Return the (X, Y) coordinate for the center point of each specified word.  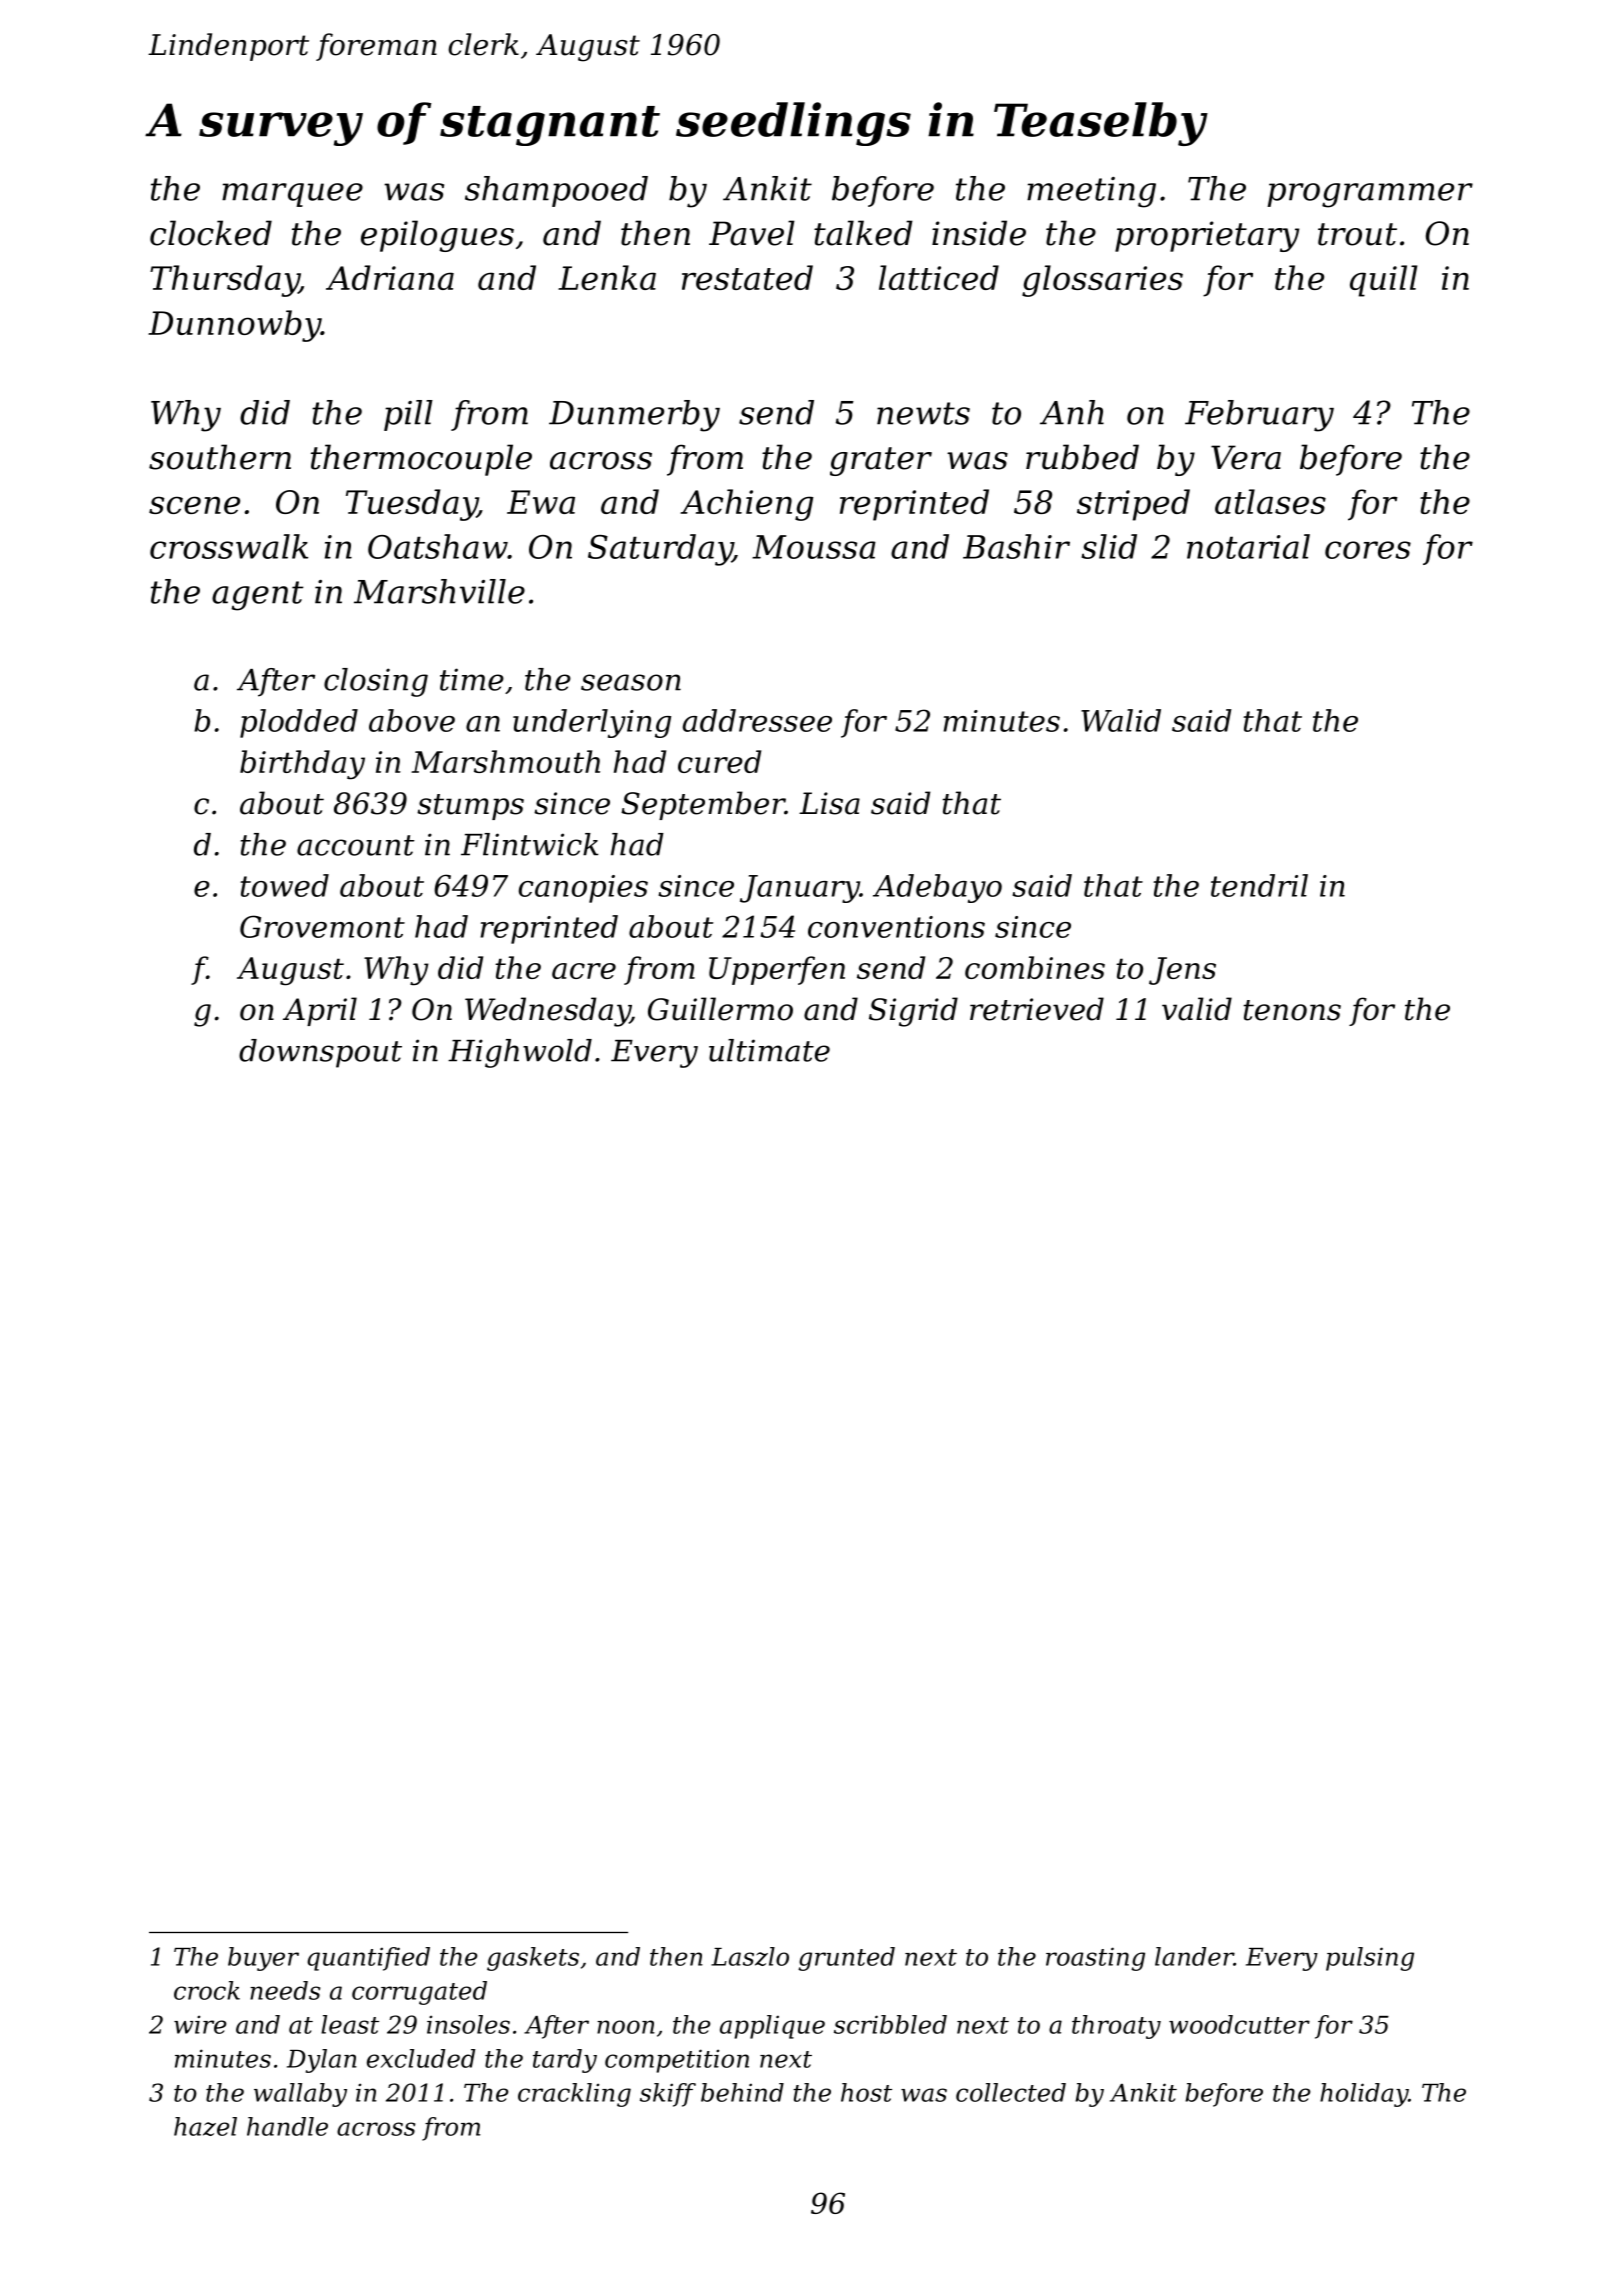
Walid (1121, 720)
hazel (205, 2126)
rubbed (1082, 457)
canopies (583, 889)
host (866, 2092)
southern (220, 457)
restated (747, 277)
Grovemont (322, 926)
